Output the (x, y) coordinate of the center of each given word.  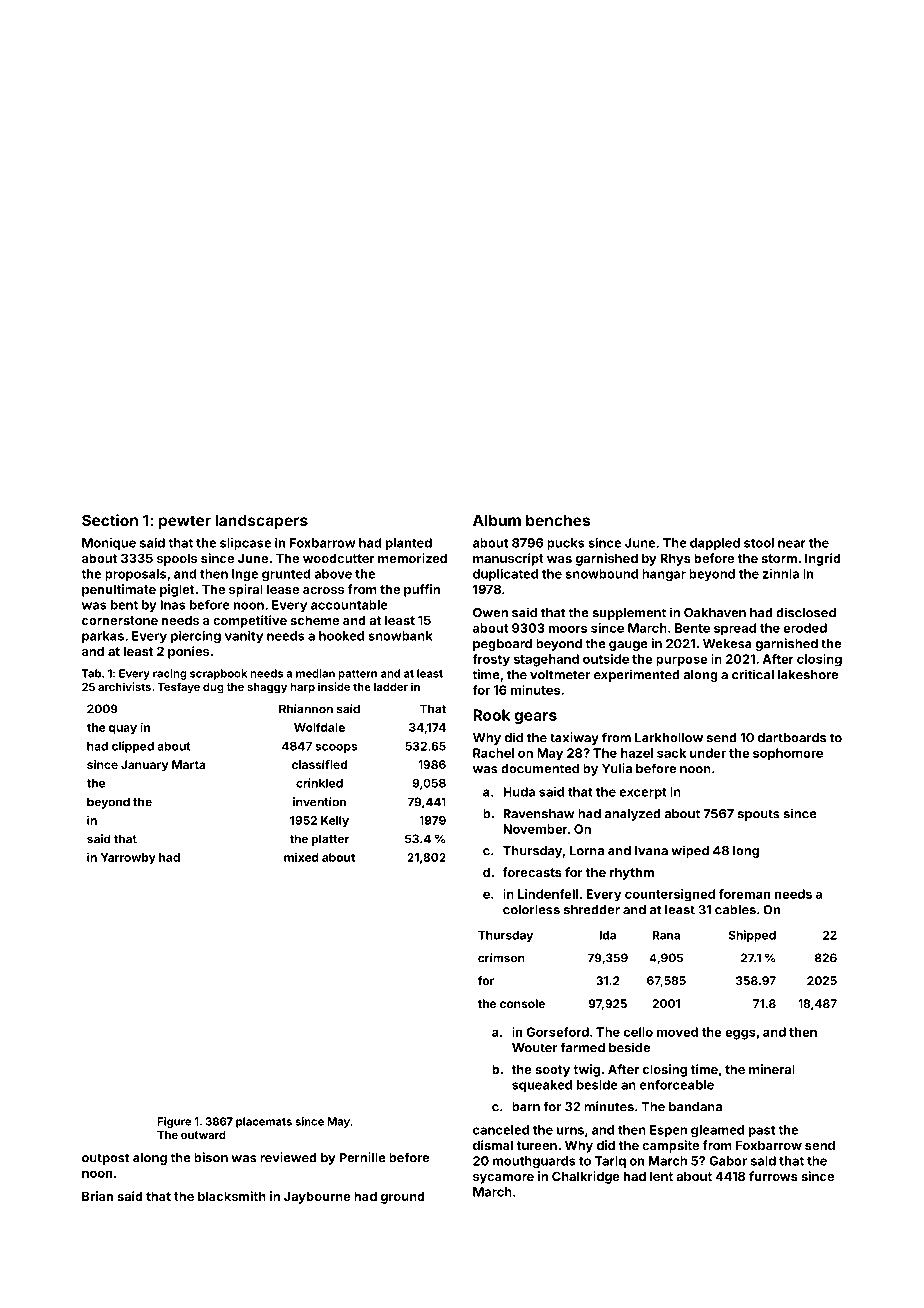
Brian (97, 1196)
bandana (695, 1107)
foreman (744, 894)
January (144, 766)
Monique (109, 544)
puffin (422, 590)
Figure (174, 1122)
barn (526, 1107)
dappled (715, 544)
